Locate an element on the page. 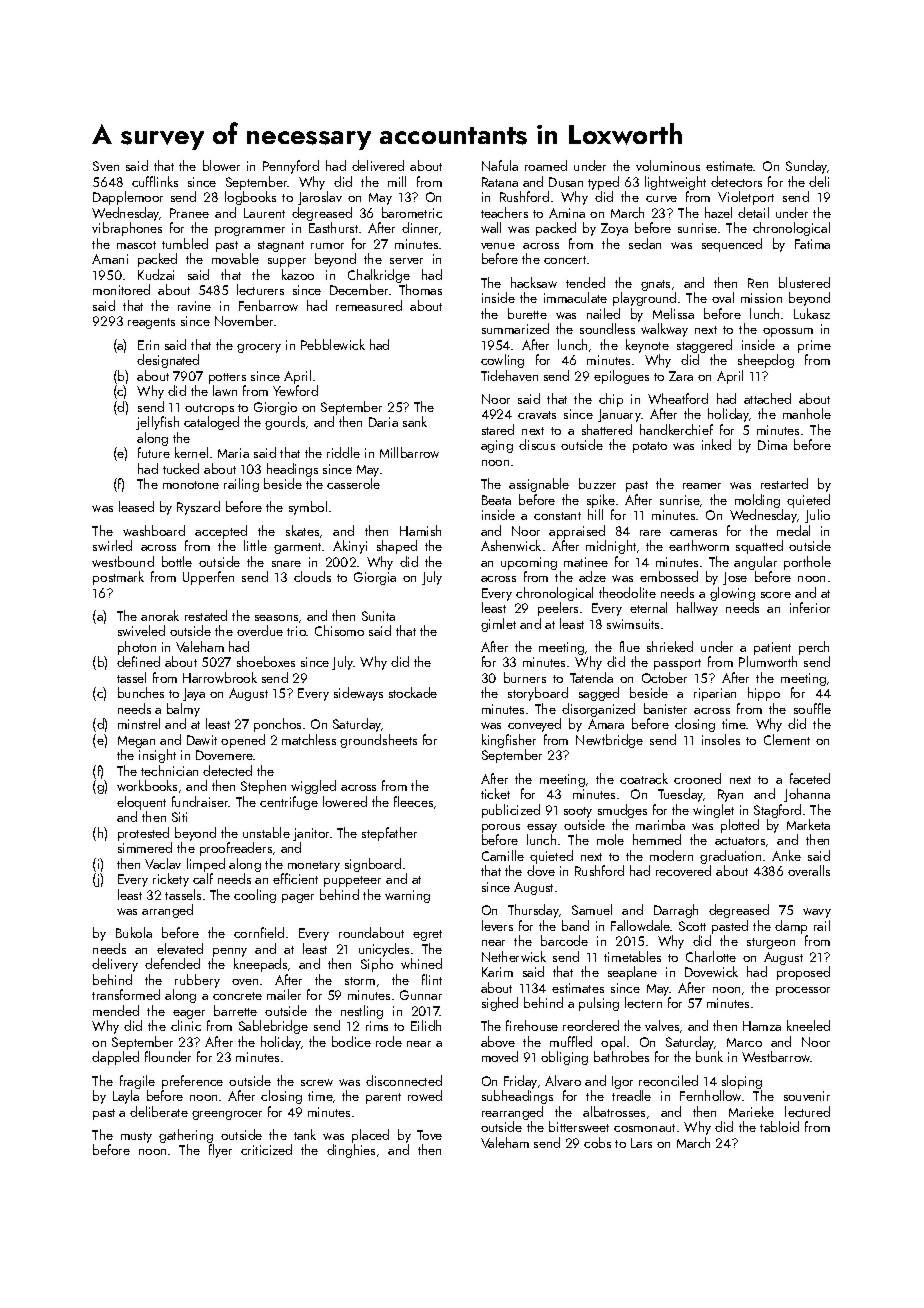 The height and width of the page is (1308, 924). inferior is located at coordinates (810, 607).
